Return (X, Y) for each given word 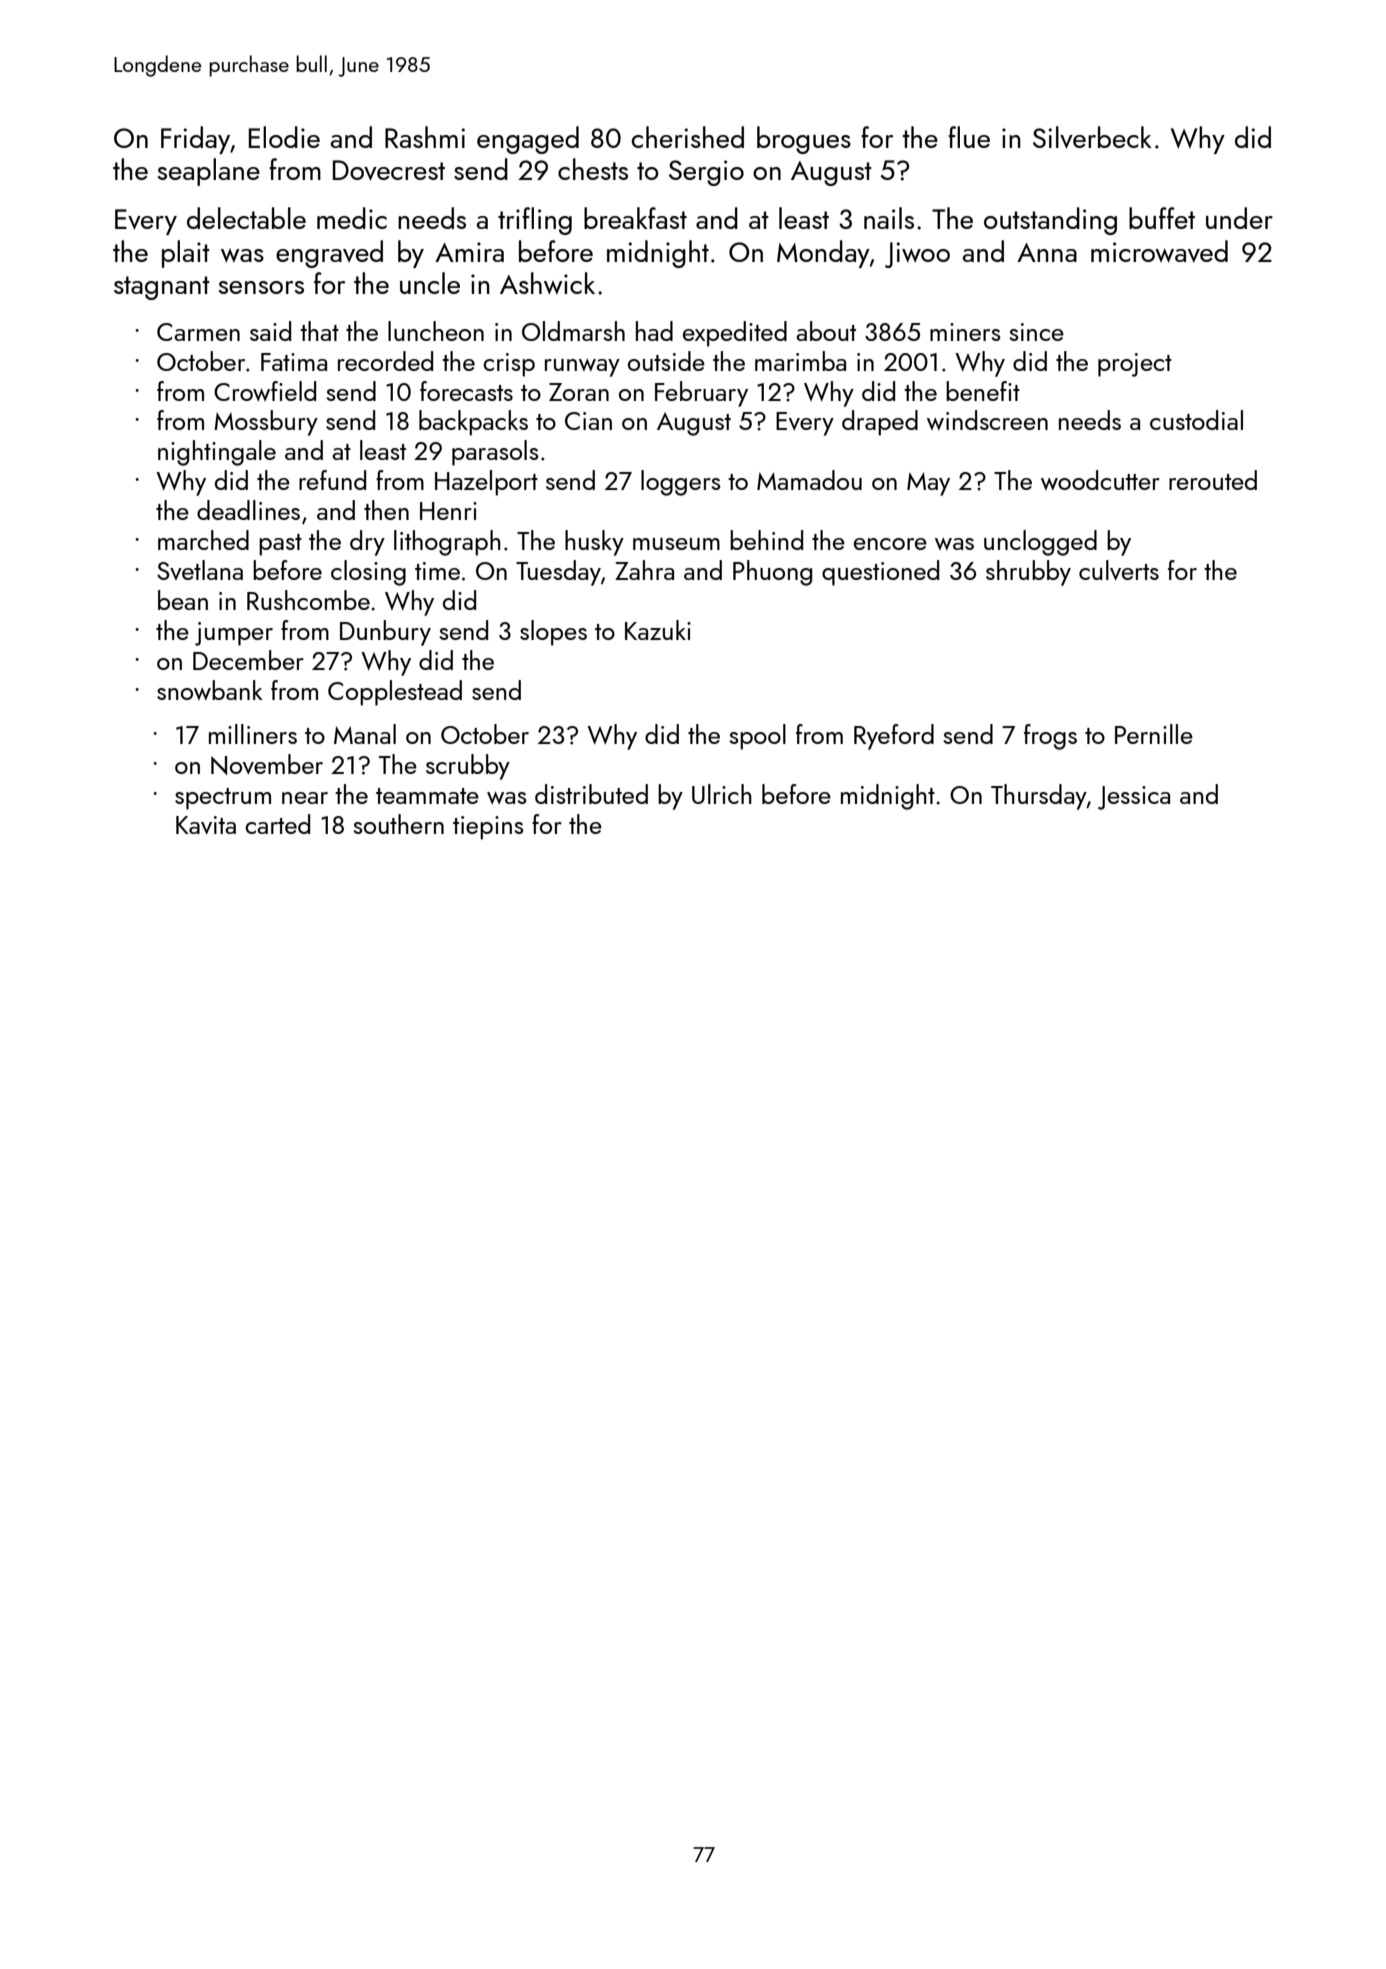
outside (666, 361)
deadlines (248, 510)
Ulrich (722, 794)
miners (965, 332)
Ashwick (547, 283)
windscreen (987, 420)
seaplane (209, 172)
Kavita (206, 825)
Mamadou (809, 480)
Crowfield (265, 391)
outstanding (1050, 221)
